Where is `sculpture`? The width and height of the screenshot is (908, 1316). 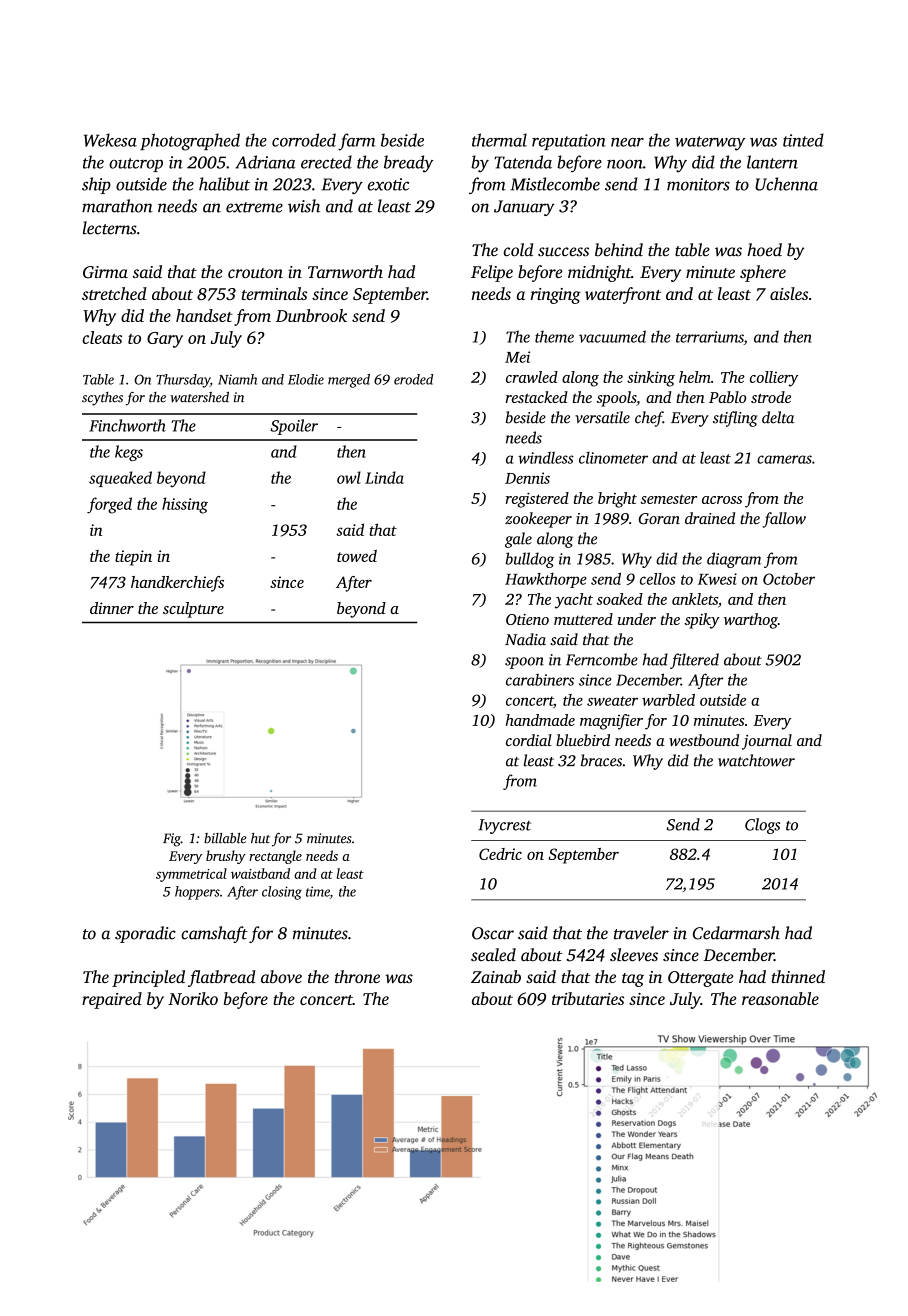
sculpture is located at coordinates (193, 610).
